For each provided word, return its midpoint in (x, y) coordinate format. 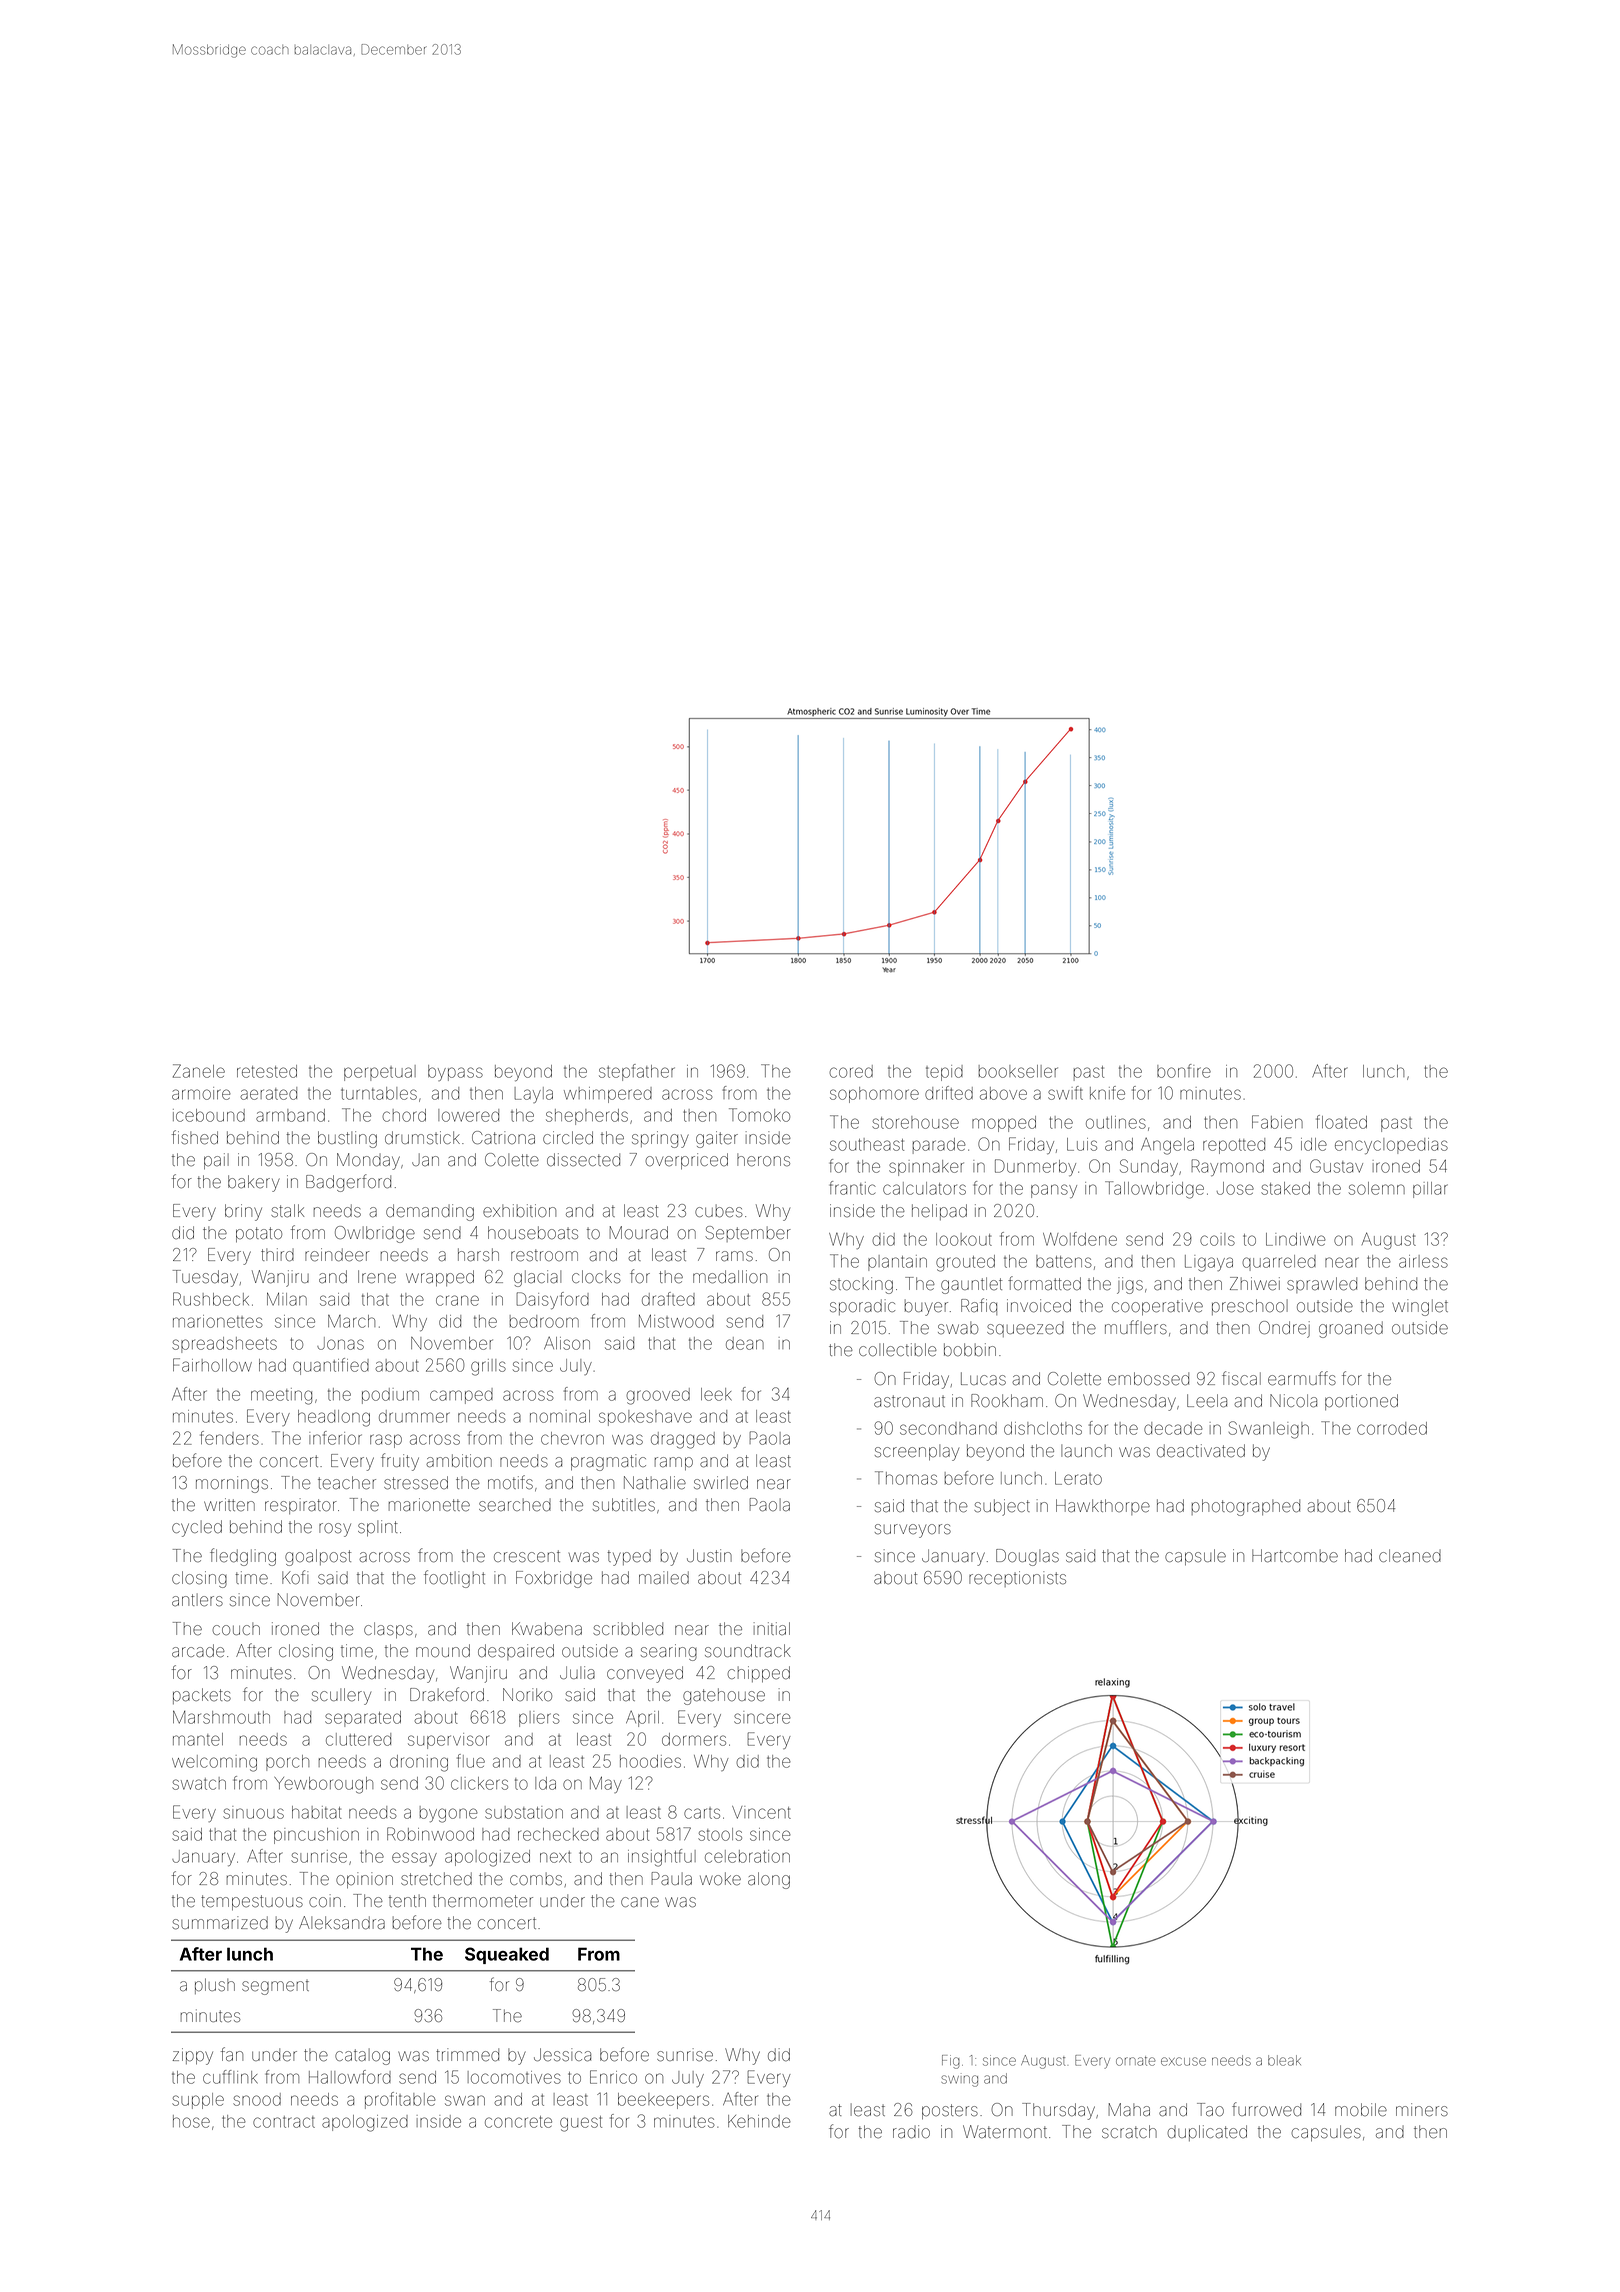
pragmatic (608, 1462)
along (769, 1880)
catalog (362, 2057)
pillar (1430, 1190)
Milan (287, 1299)
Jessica (562, 2055)
